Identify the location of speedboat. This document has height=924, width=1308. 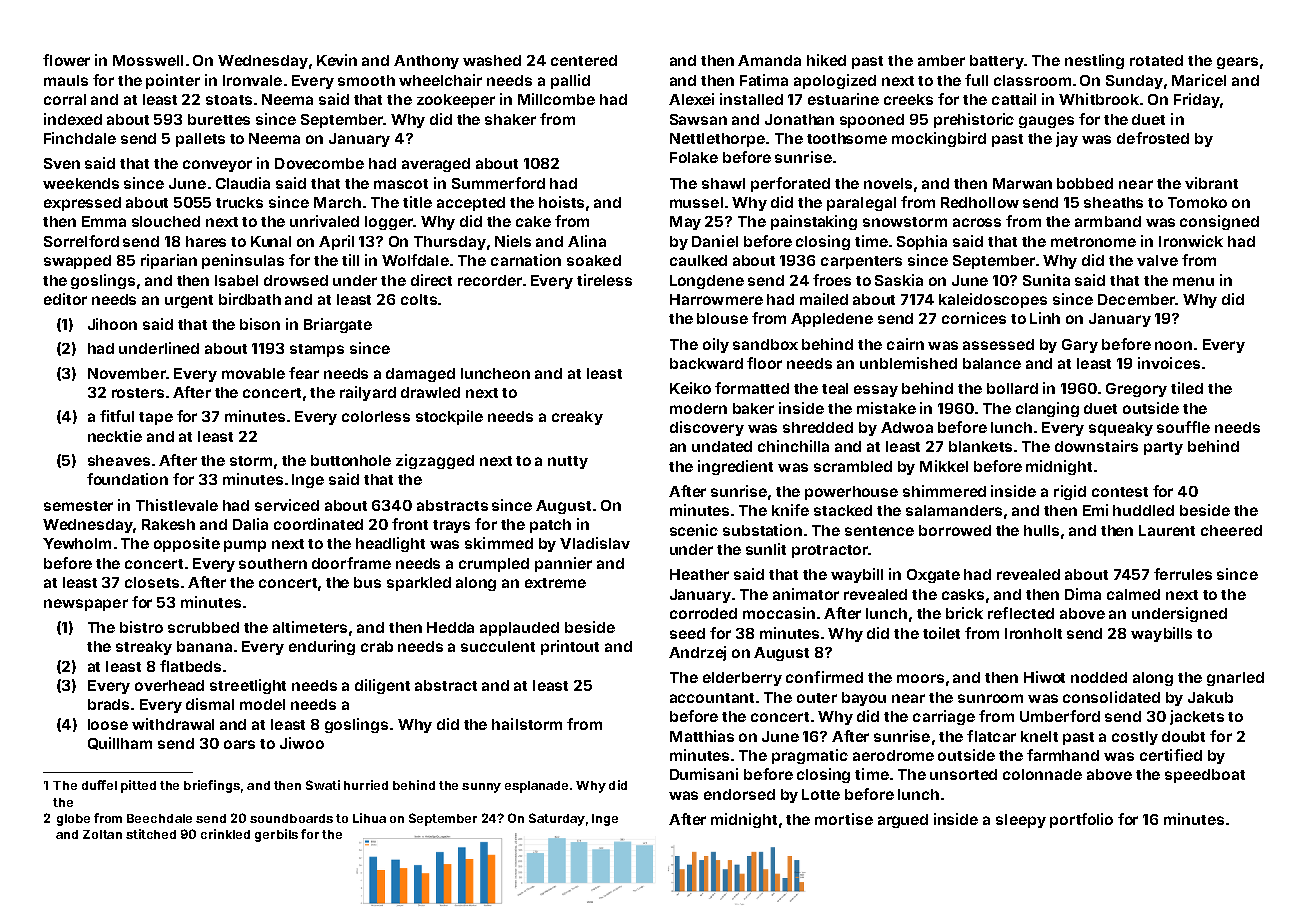
(1205, 776).
